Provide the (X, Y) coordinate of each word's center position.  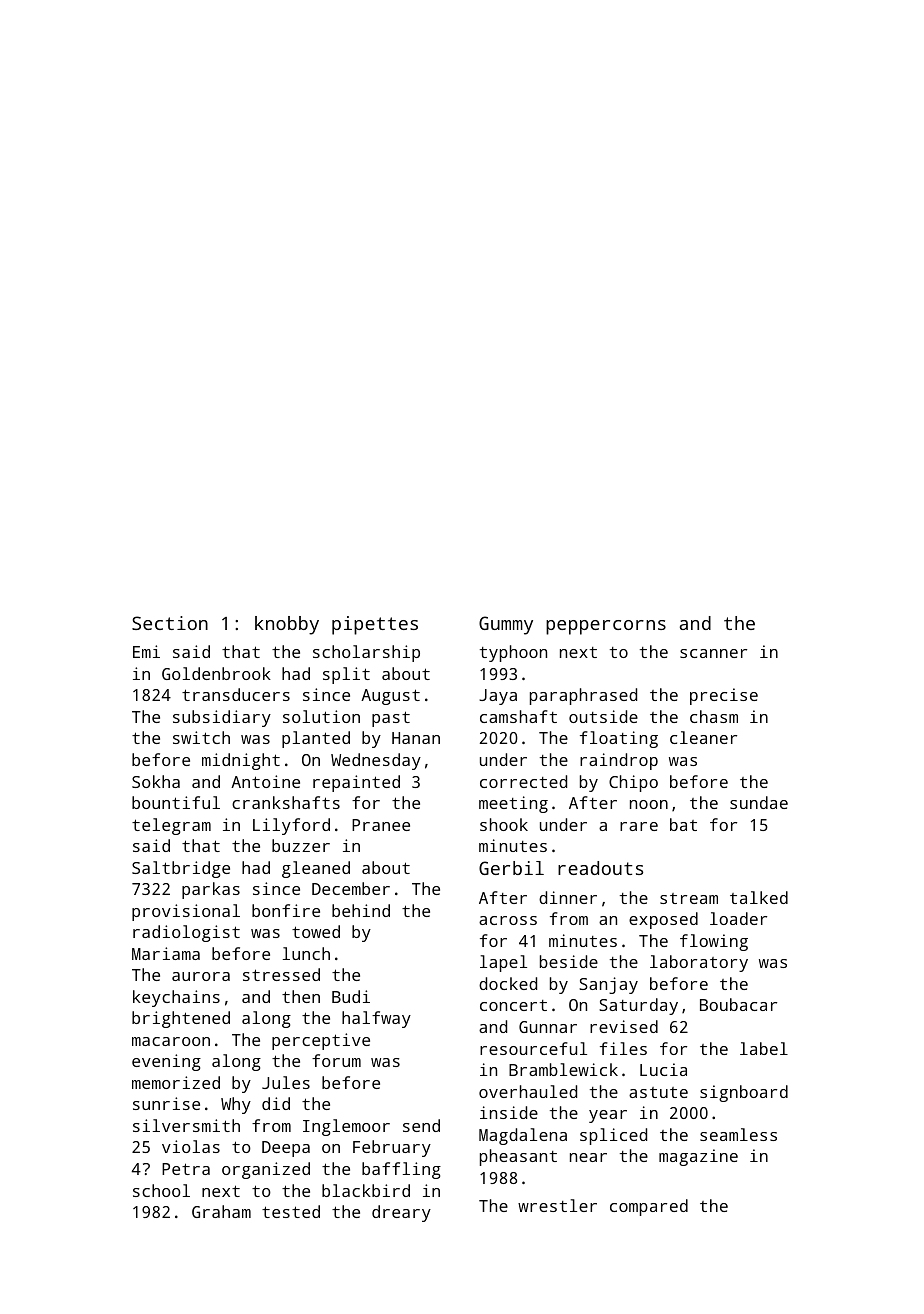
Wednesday (376, 761)
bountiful (176, 802)
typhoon (513, 653)
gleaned (316, 869)
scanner (713, 653)
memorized (176, 1082)
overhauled (528, 1091)
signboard (744, 1093)
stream (689, 898)
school (161, 1190)
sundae (759, 802)
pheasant (518, 1157)
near (588, 1157)
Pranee (381, 825)
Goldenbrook (216, 673)
